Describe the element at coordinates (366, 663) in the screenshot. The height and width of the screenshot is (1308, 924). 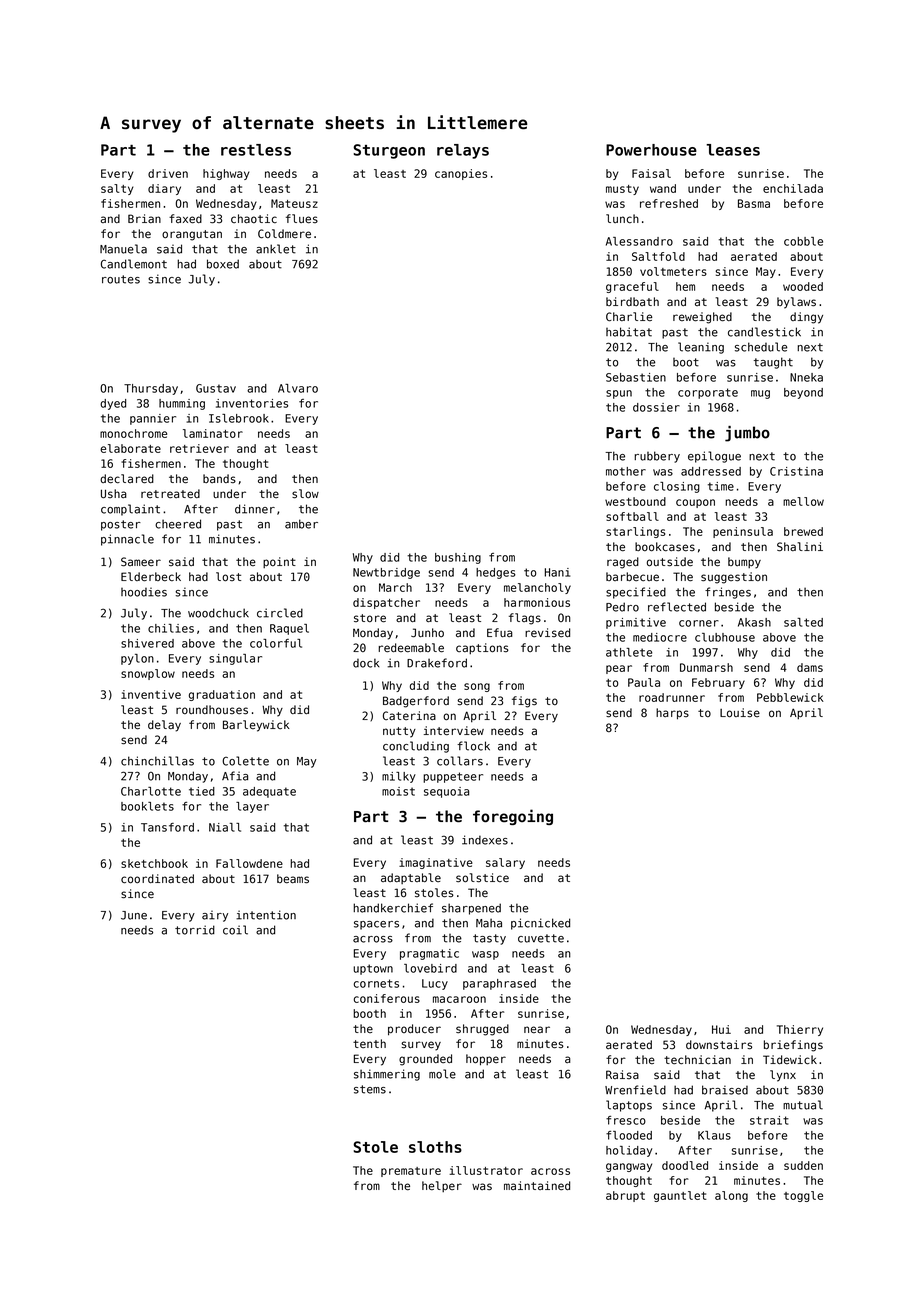
I see `dock` at that location.
